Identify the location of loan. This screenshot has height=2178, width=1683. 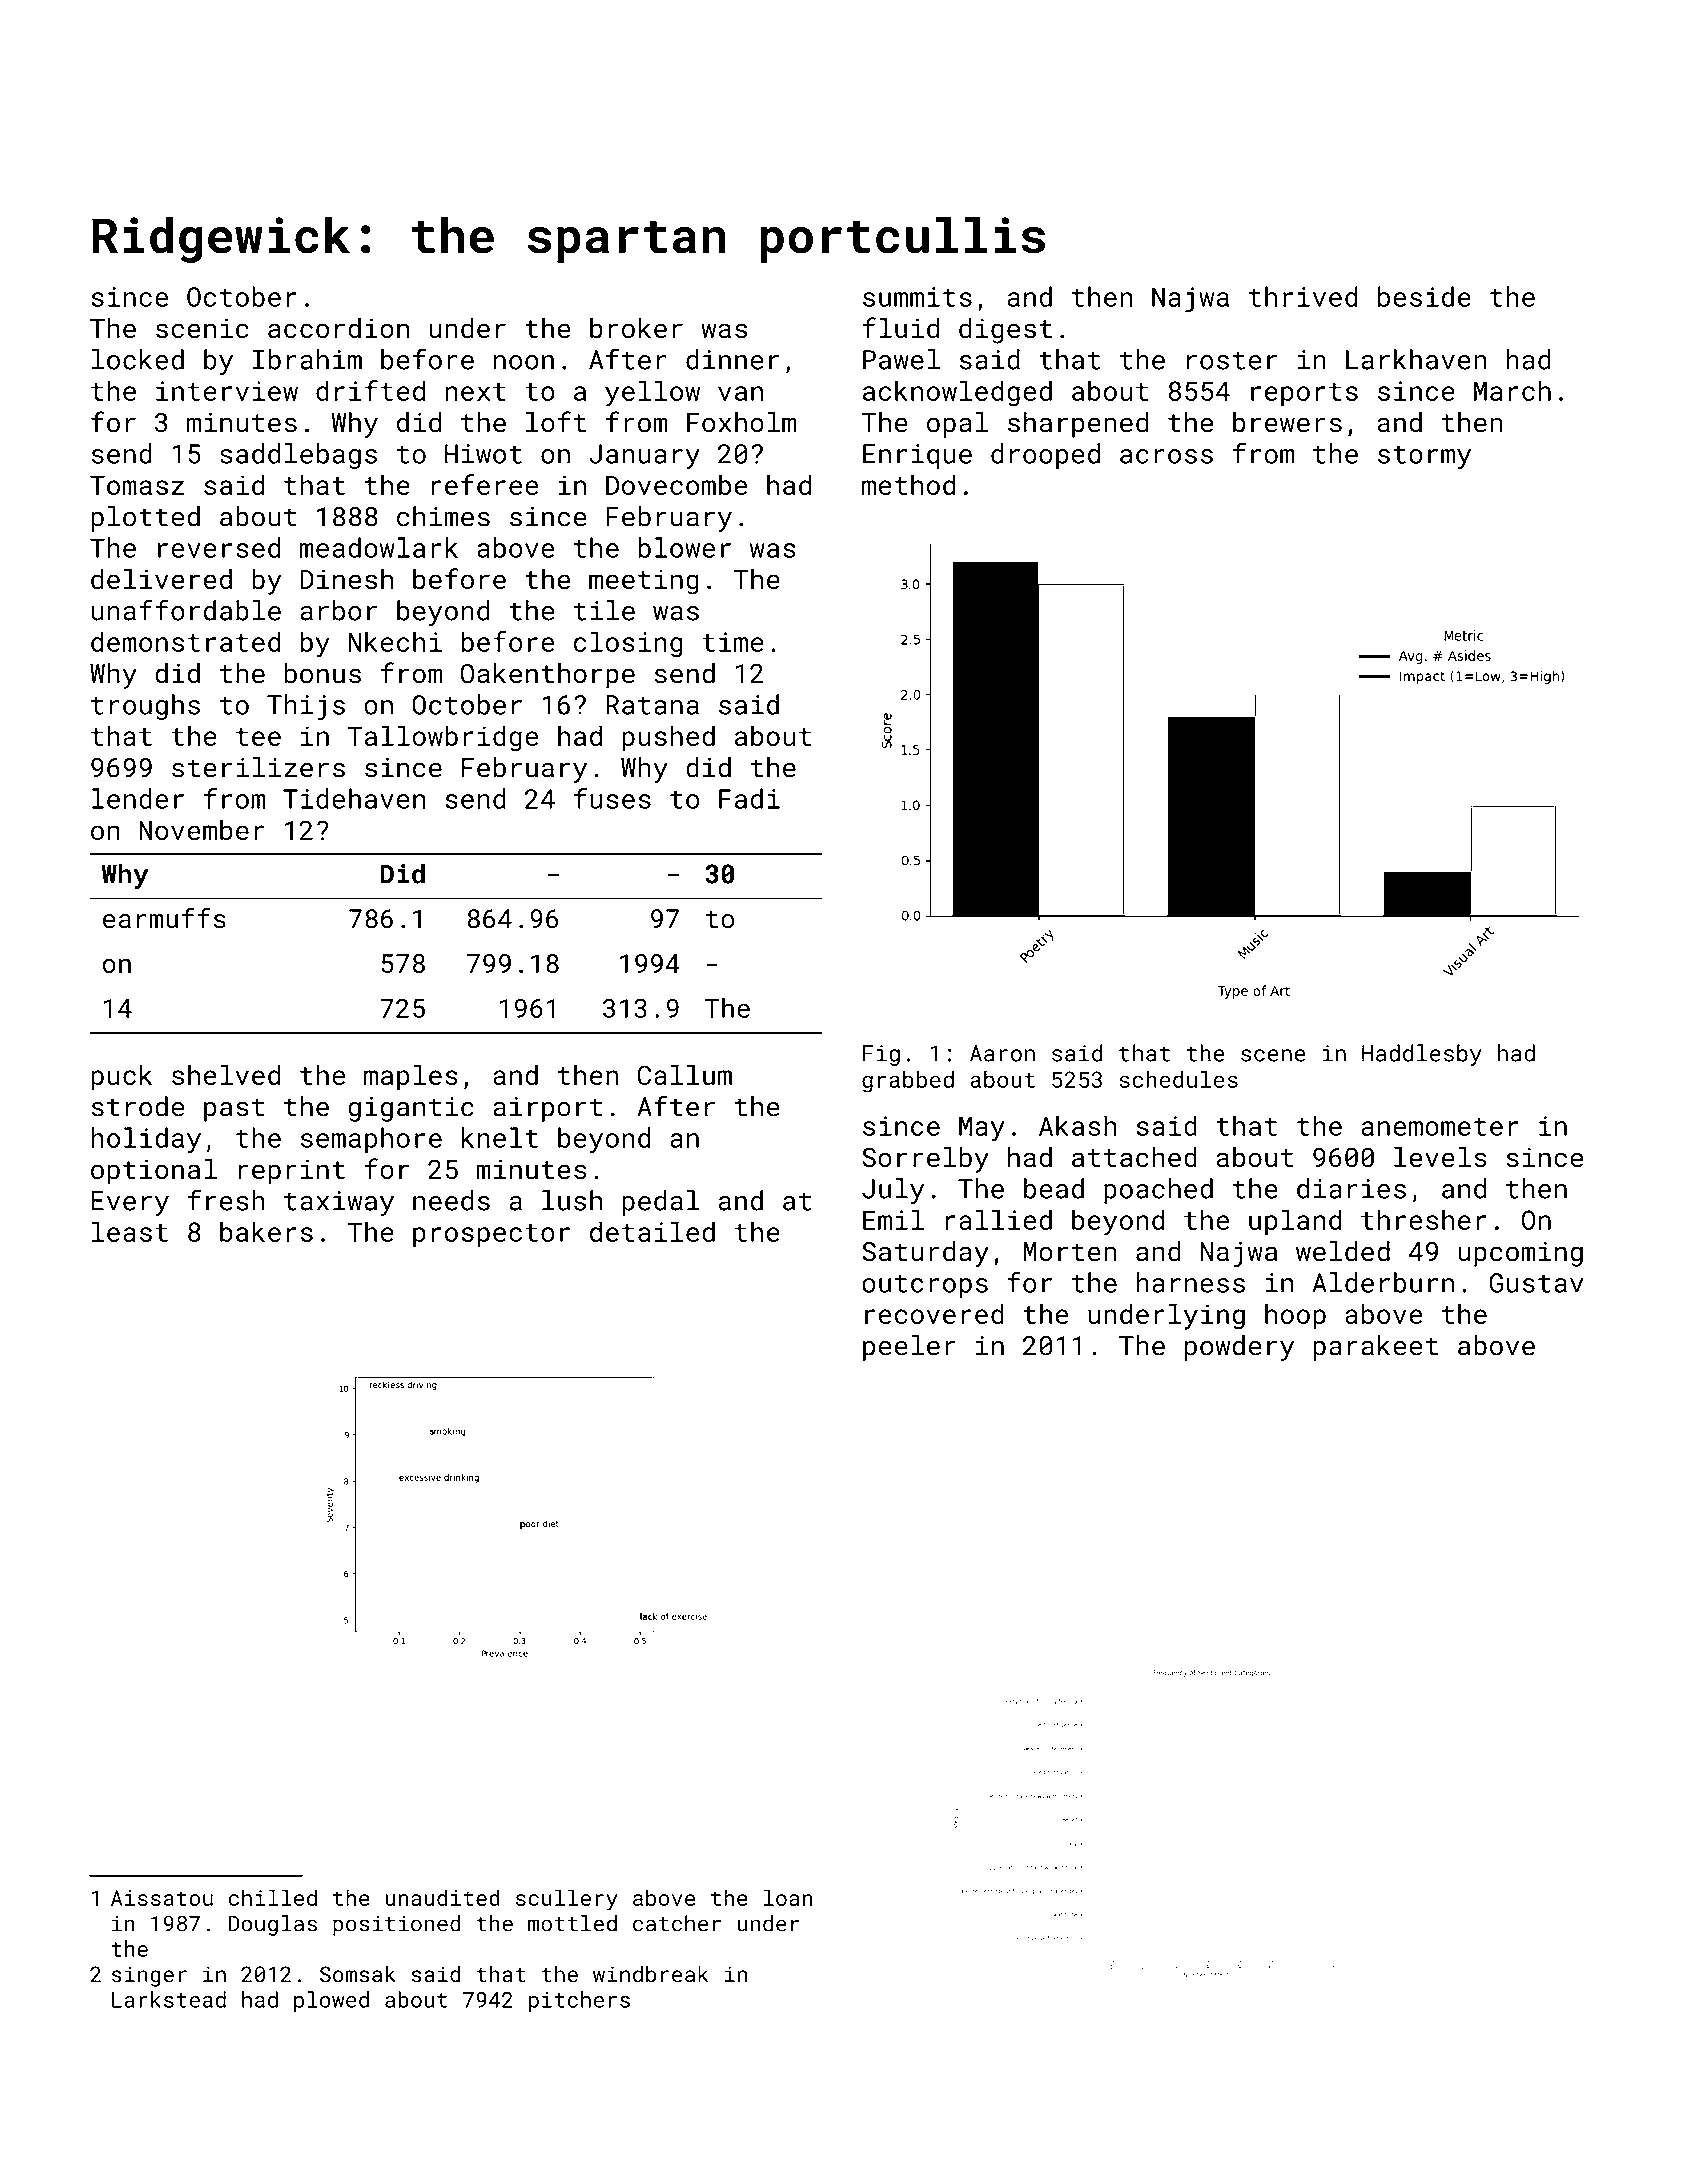
(788, 1897).
